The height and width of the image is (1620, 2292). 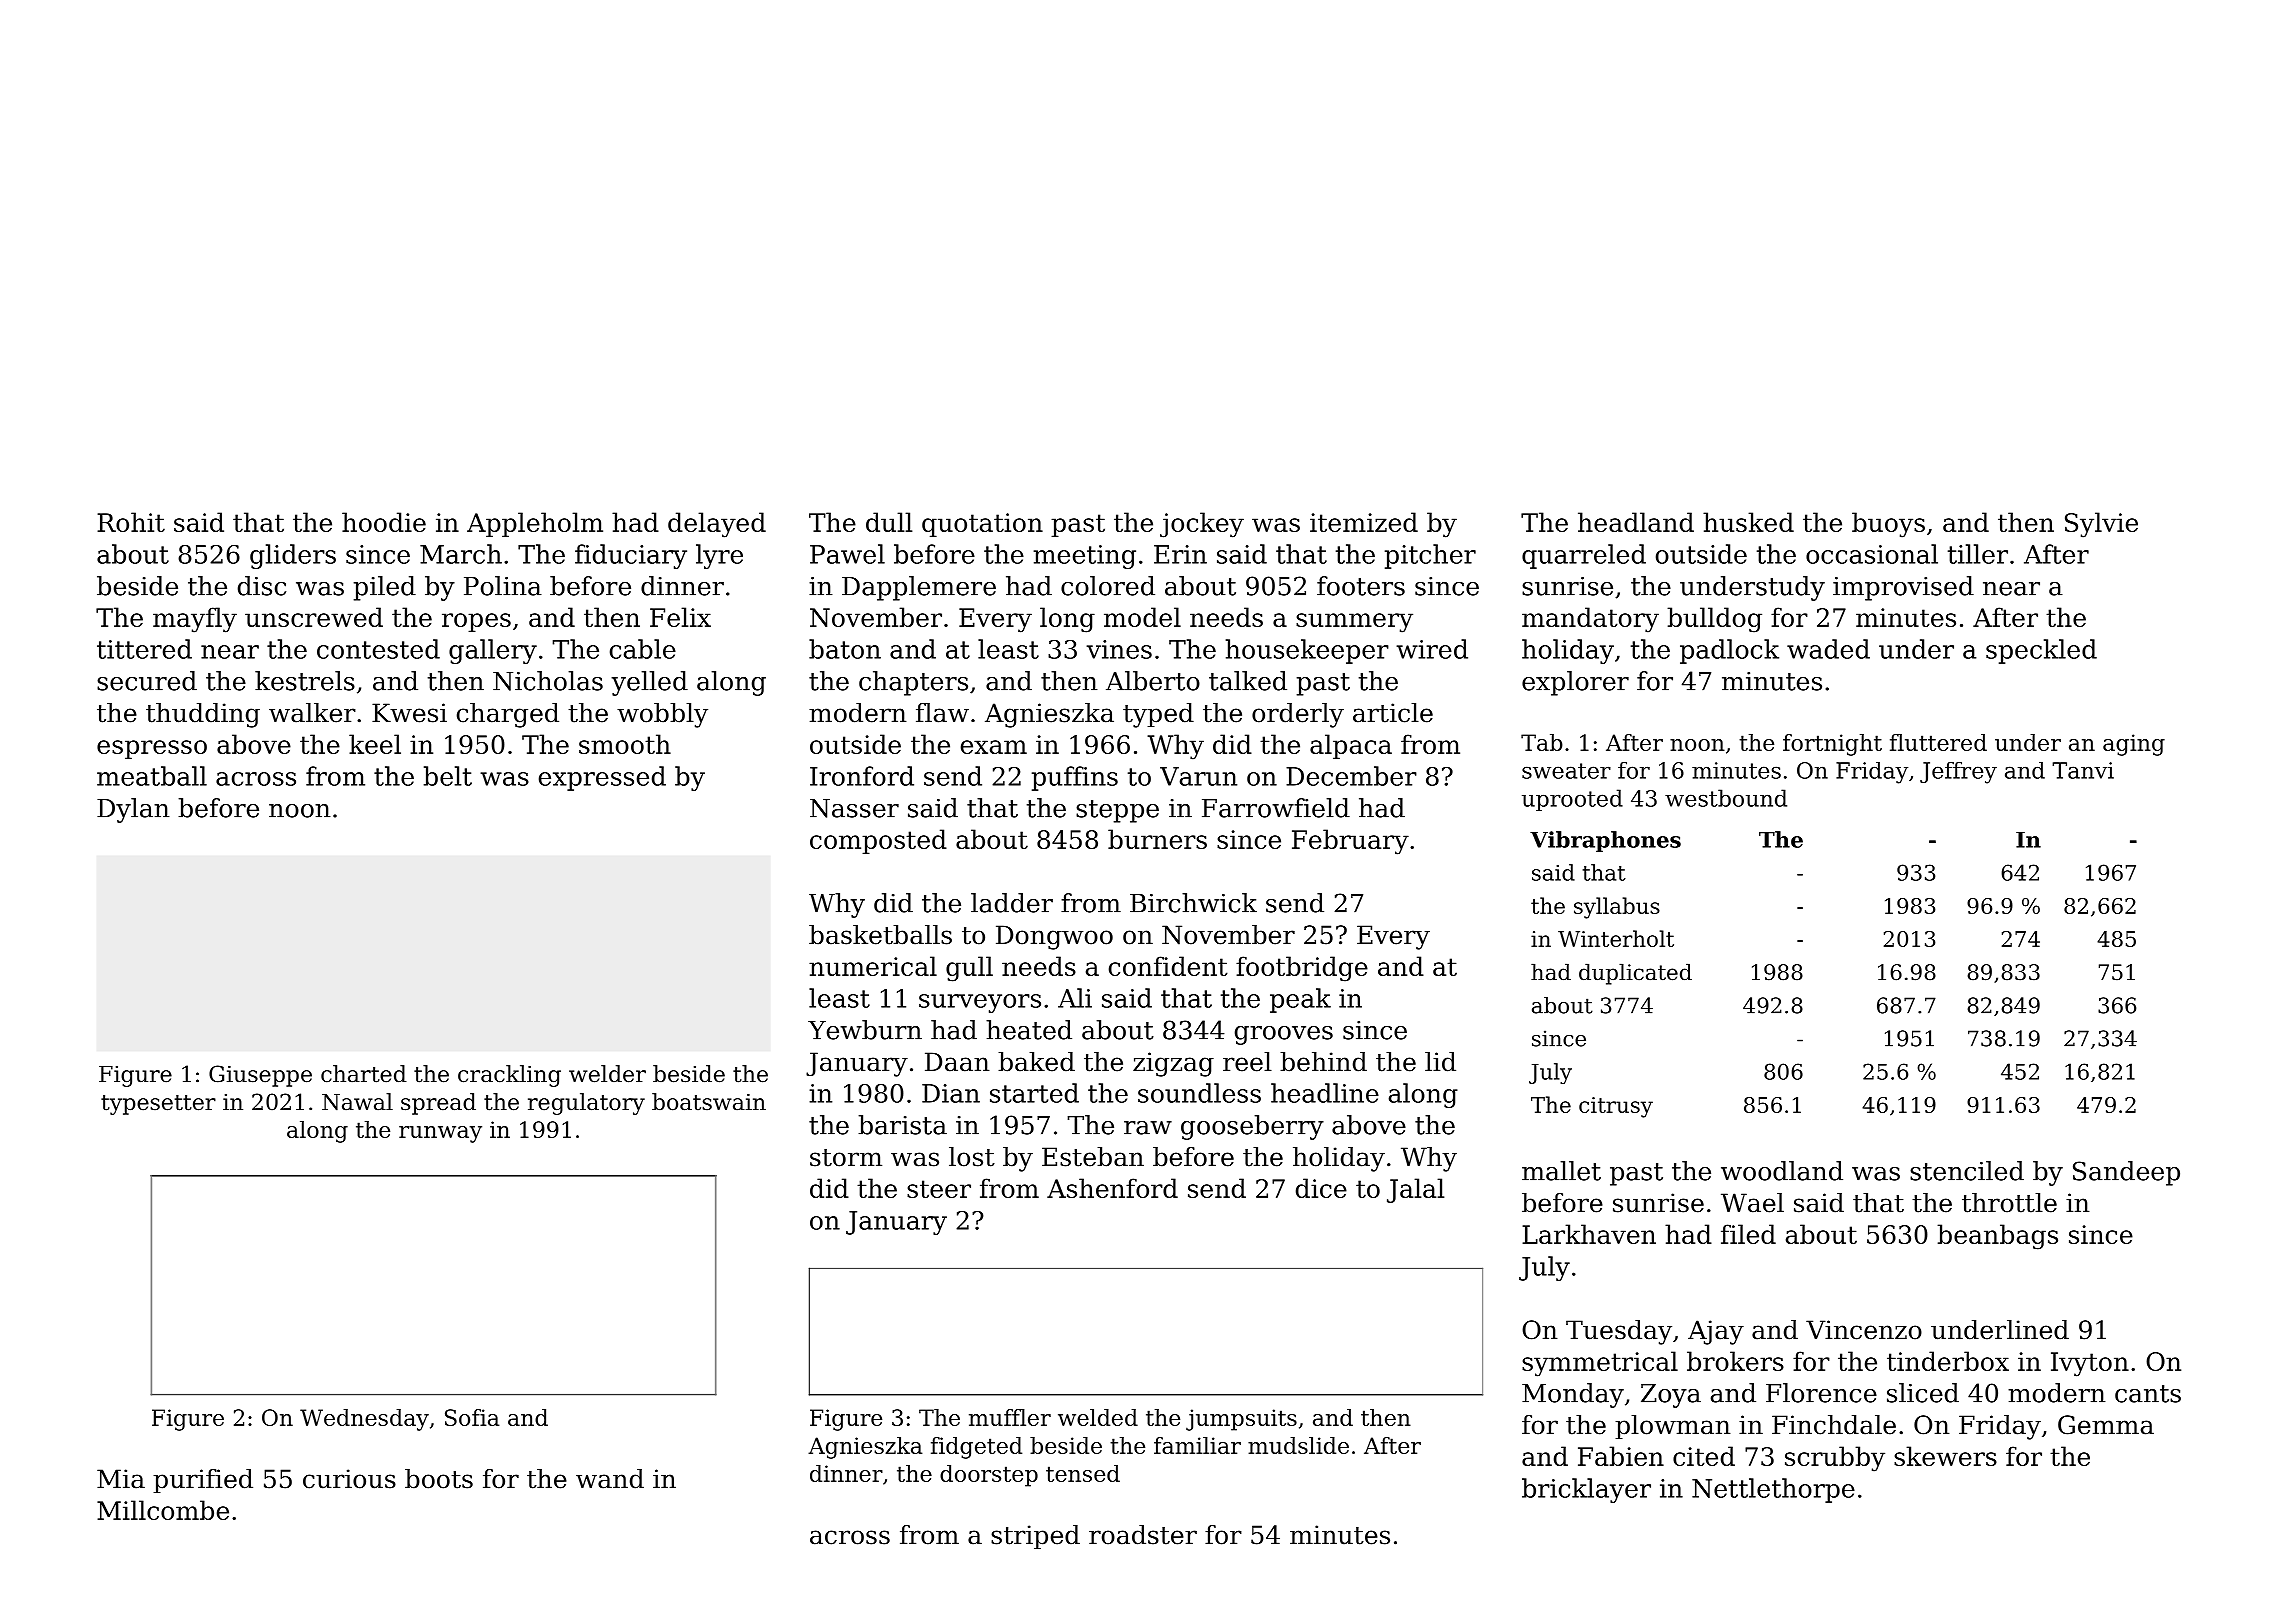 I want to click on Wednesday, so click(x=364, y=1420).
